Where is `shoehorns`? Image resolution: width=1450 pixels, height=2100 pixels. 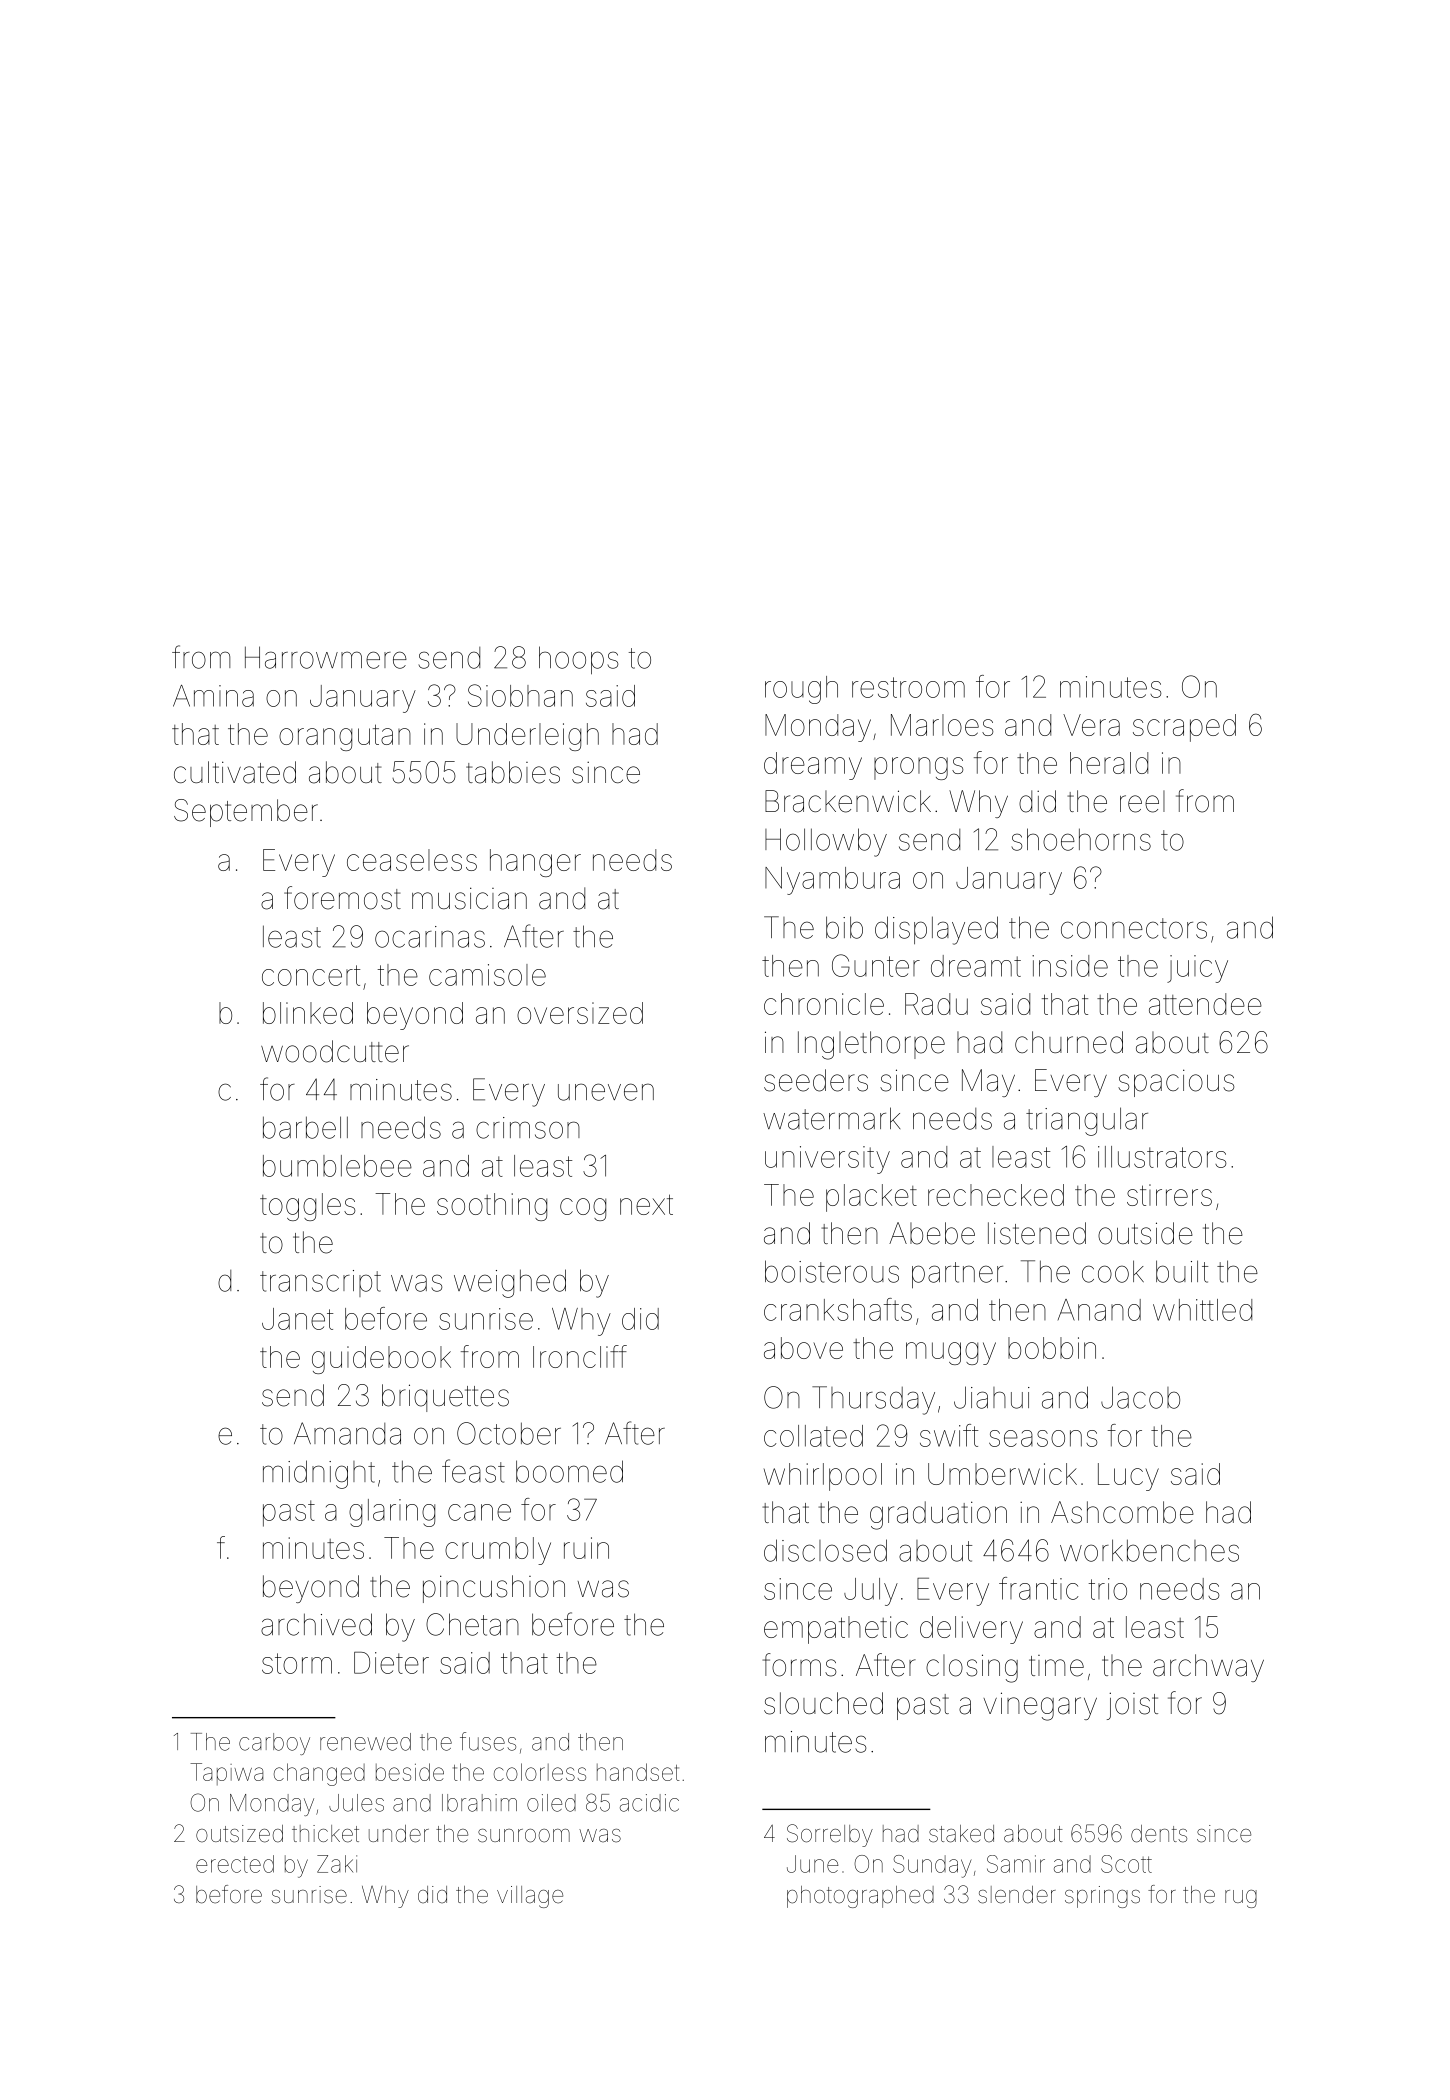 shoehorns is located at coordinates (1081, 839).
